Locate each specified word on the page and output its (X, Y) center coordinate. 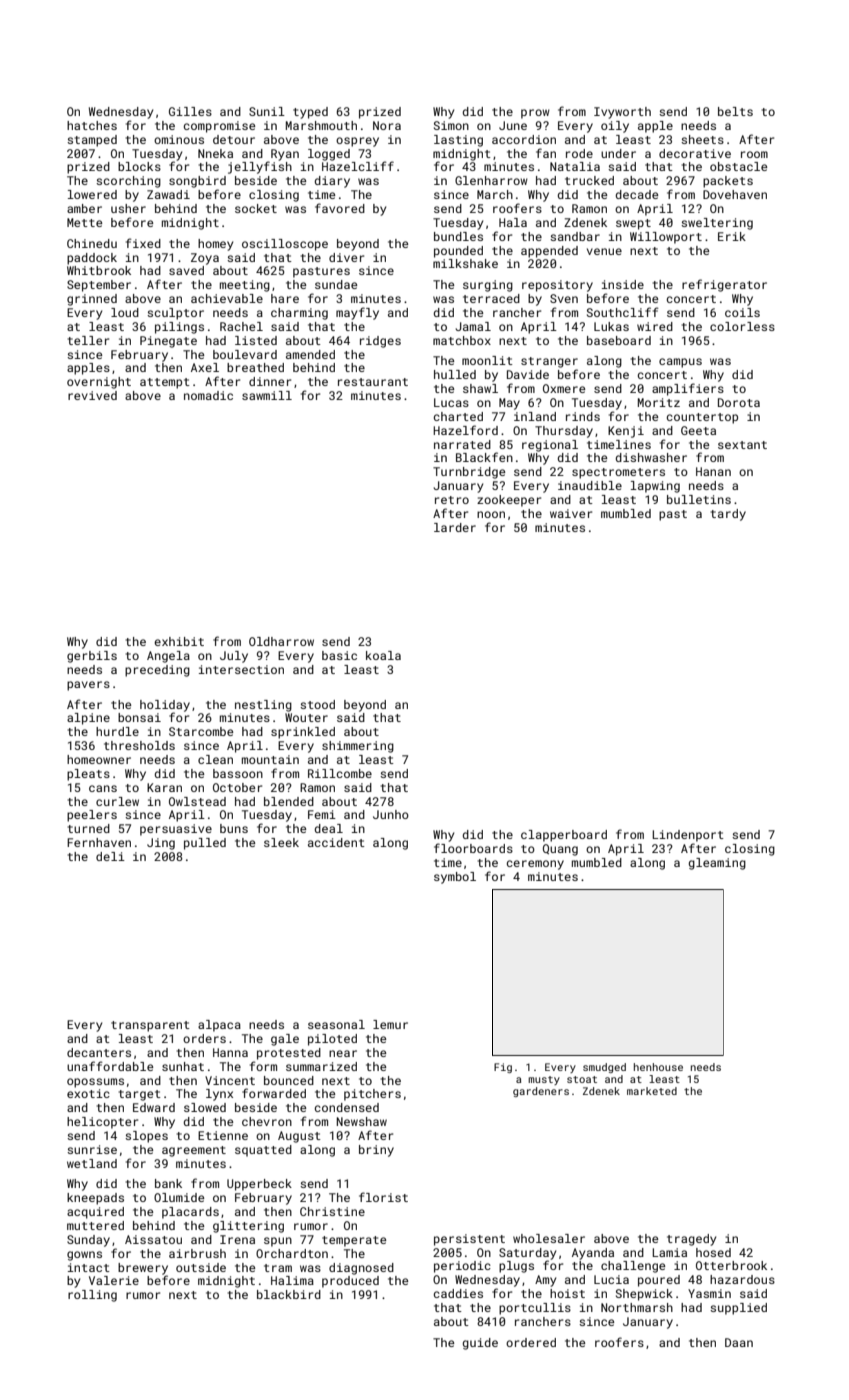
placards (190, 1213)
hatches (92, 125)
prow (535, 114)
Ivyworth (622, 113)
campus (680, 363)
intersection (241, 669)
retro (452, 500)
